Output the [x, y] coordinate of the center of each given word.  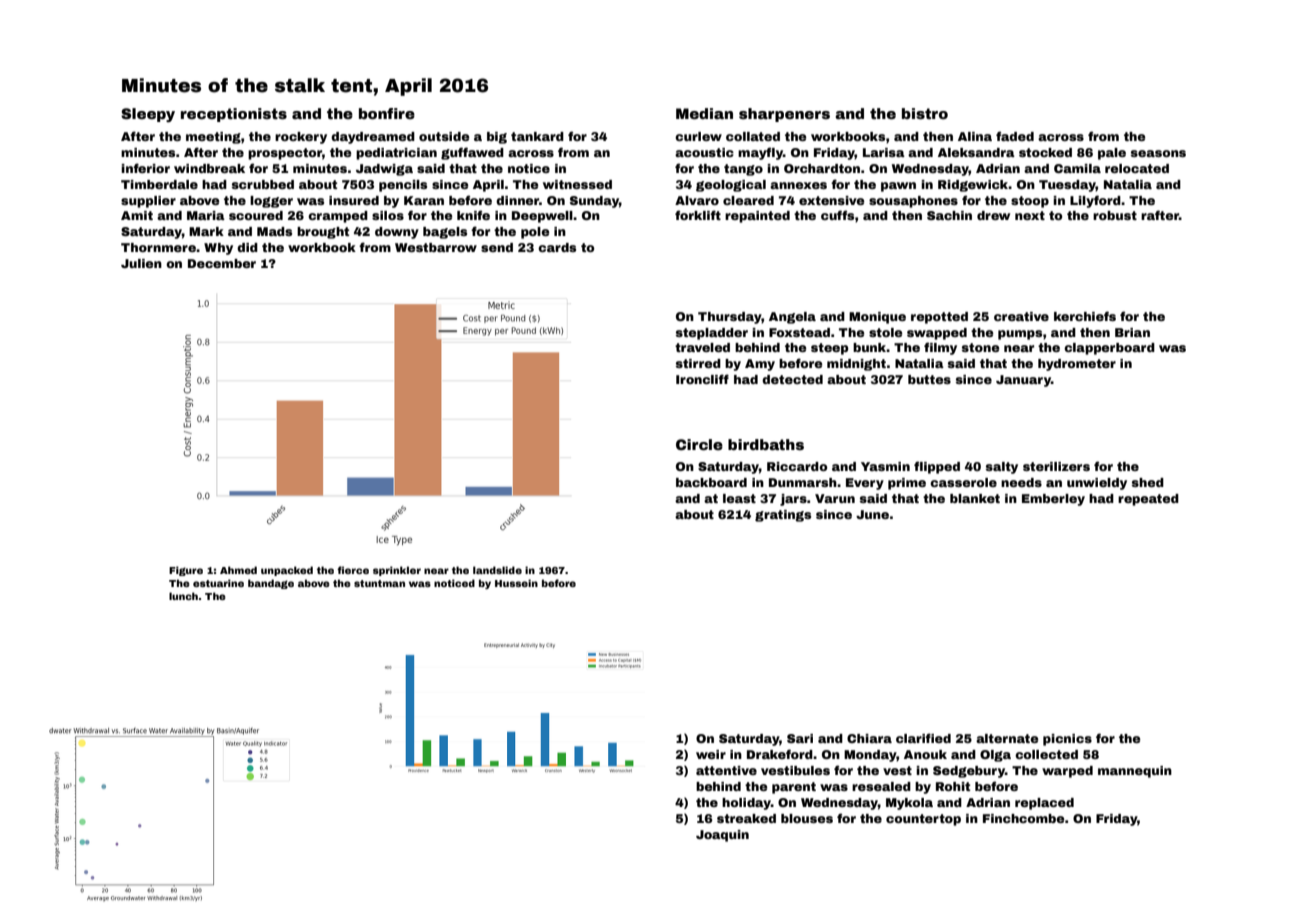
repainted [757, 217]
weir [711, 754]
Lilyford [1095, 201]
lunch [183, 596]
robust [1115, 215]
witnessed [577, 184]
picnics [1067, 740]
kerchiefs [1085, 316]
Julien [141, 263]
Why [218, 249]
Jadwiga [384, 170]
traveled [702, 347]
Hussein [516, 583]
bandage [271, 584]
